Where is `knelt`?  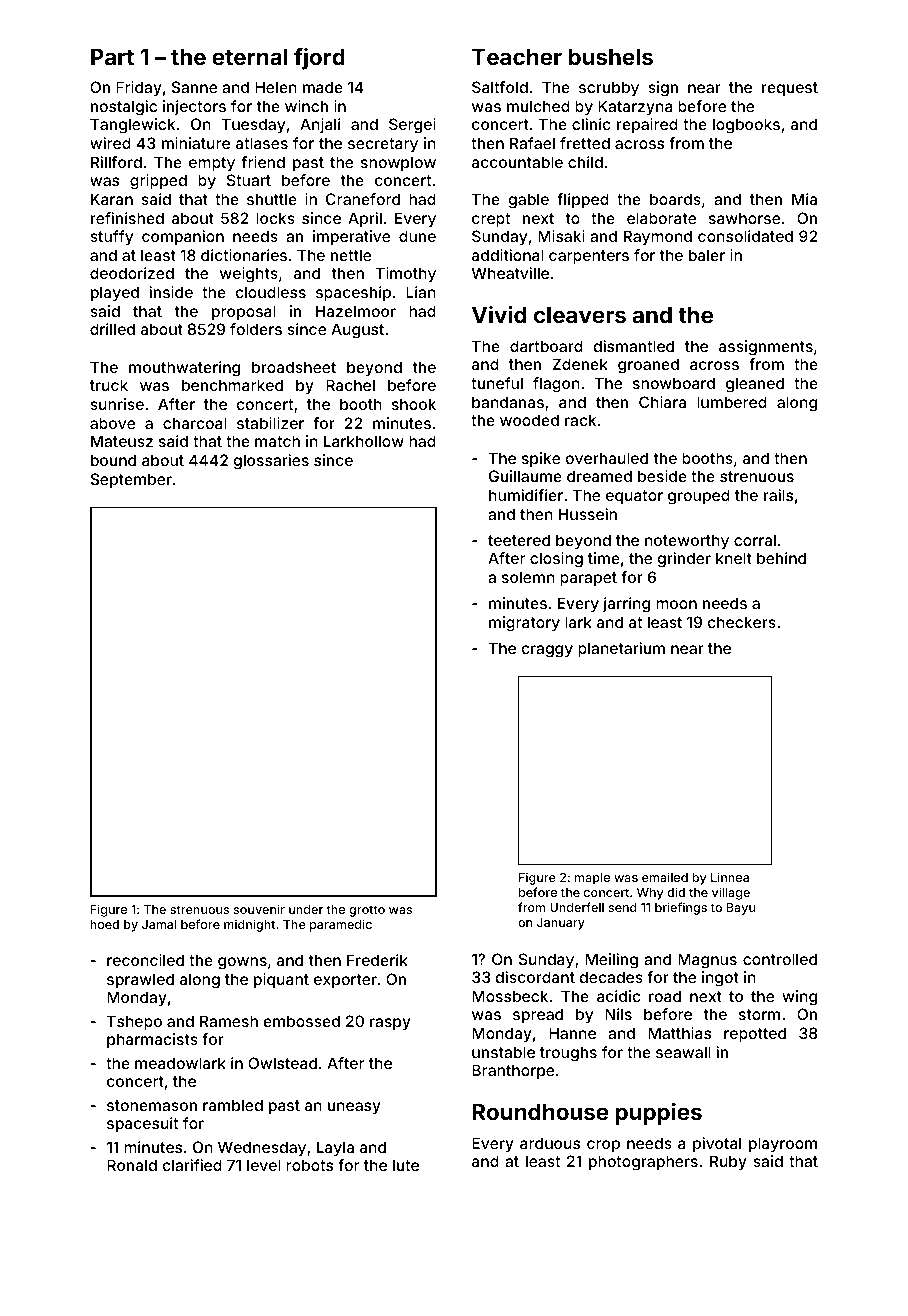 knelt is located at coordinates (734, 558).
